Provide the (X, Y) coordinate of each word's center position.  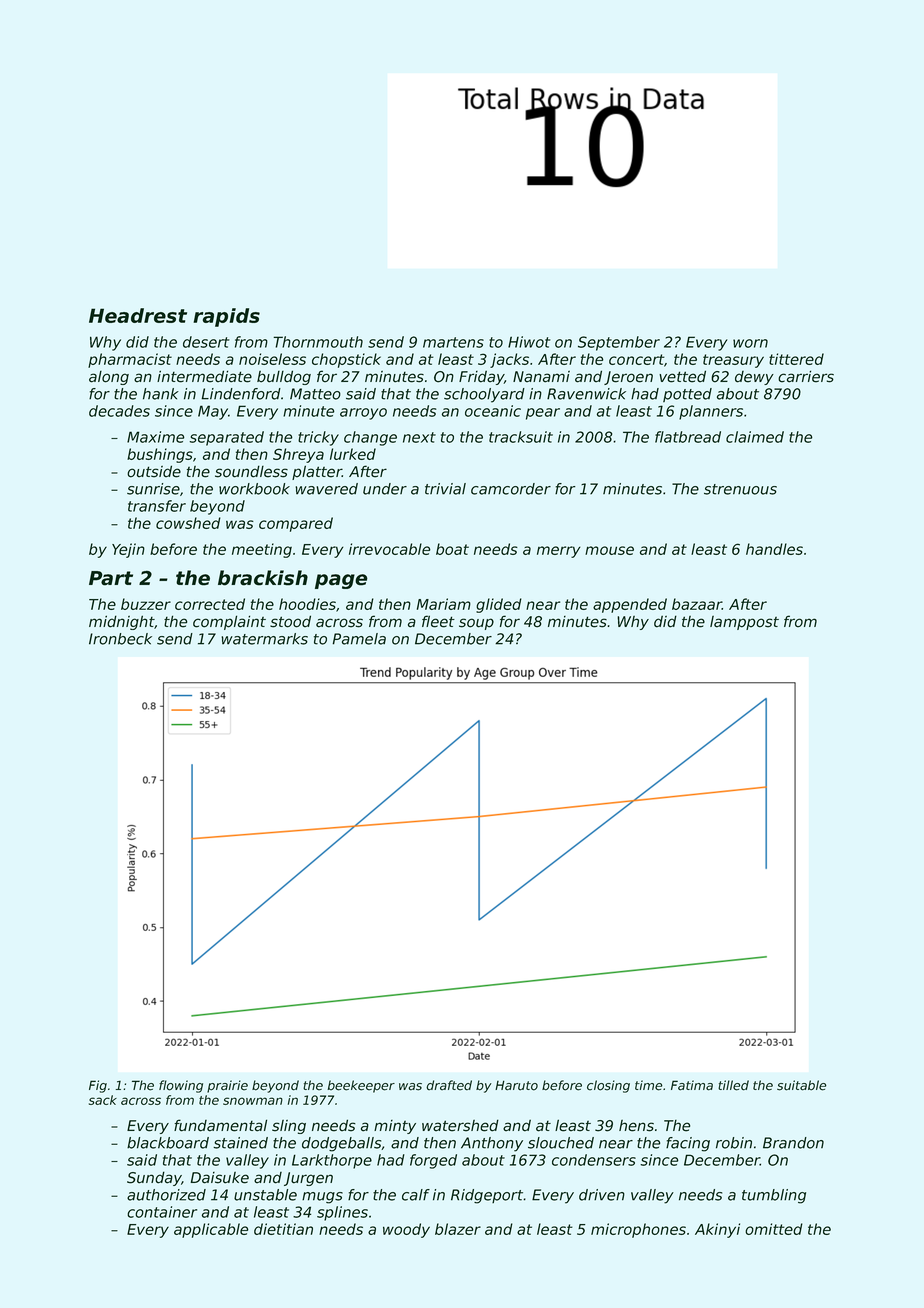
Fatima (692, 1085)
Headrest (138, 315)
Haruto (516, 1085)
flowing (181, 1086)
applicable (211, 1230)
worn (750, 343)
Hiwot (529, 342)
